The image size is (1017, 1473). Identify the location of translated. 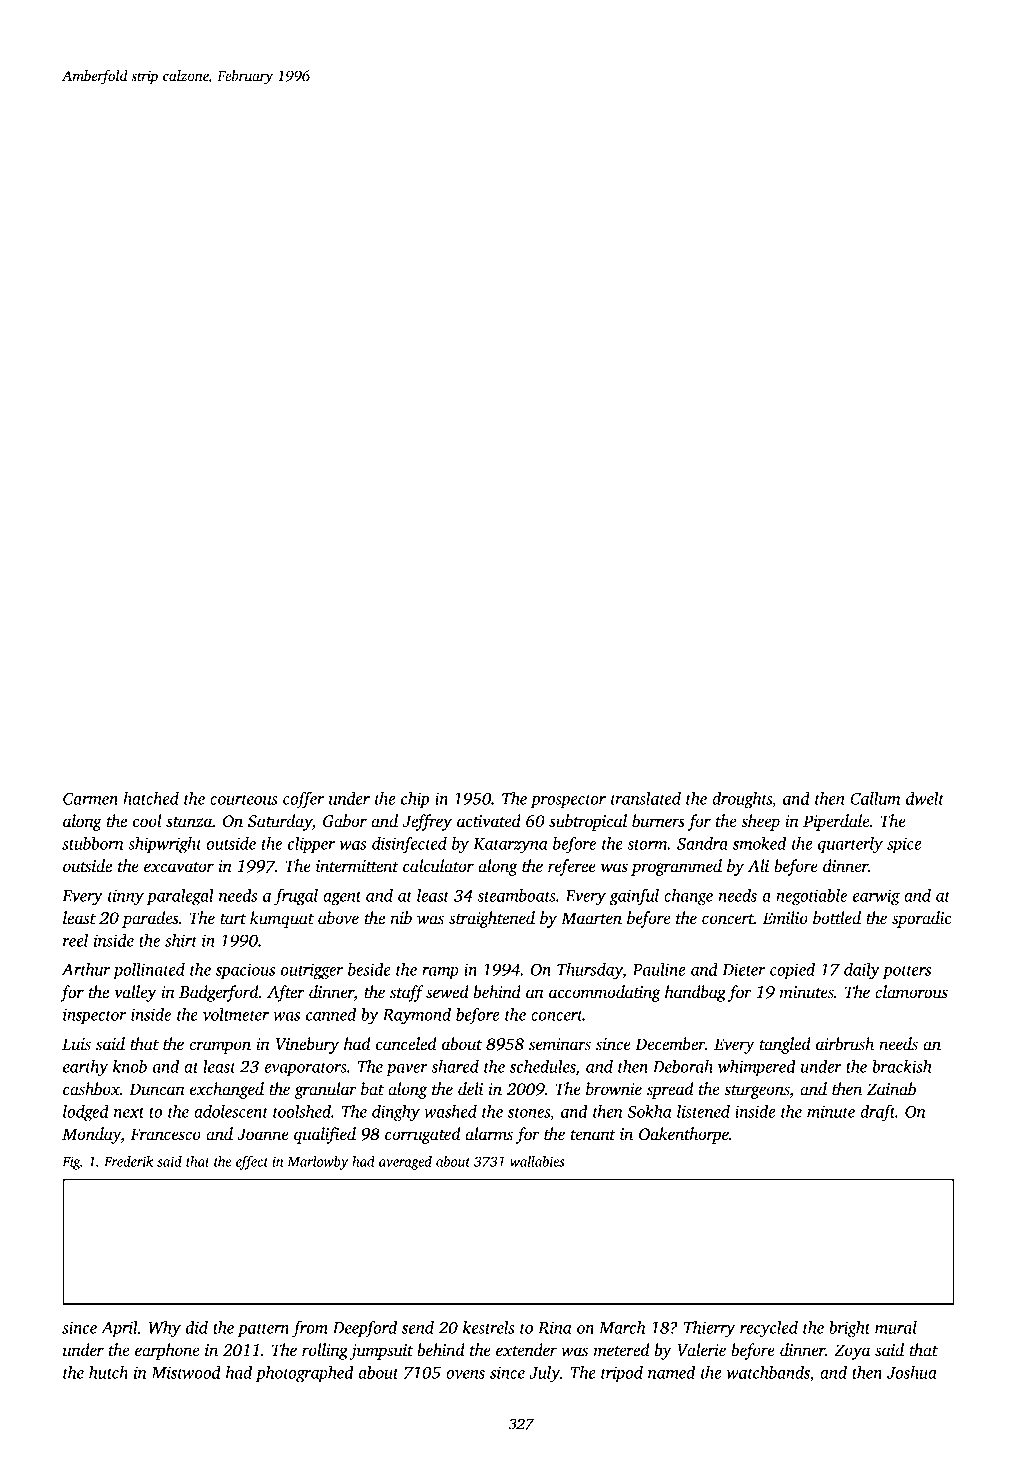
(646, 798).
